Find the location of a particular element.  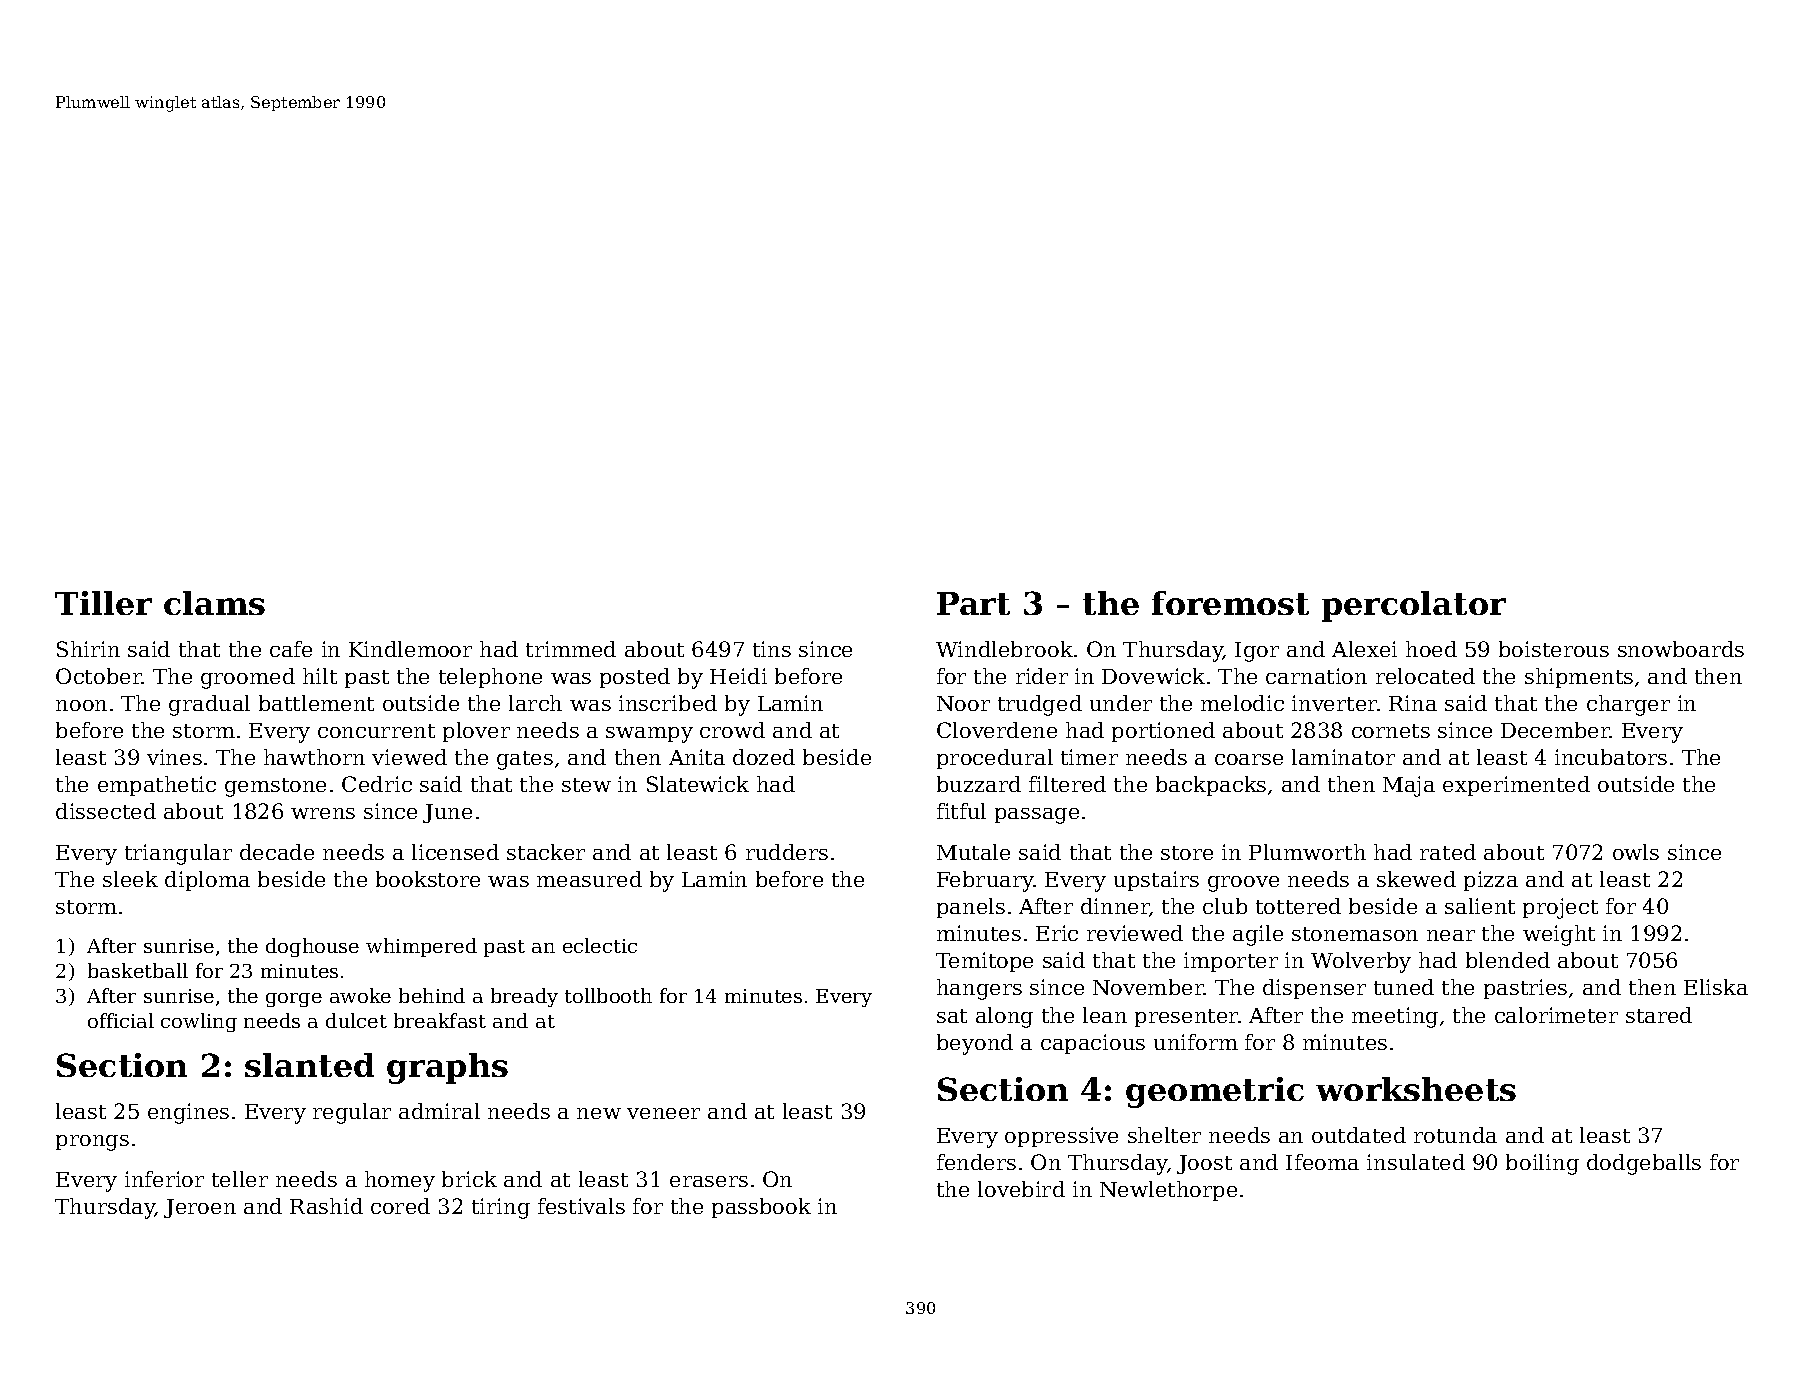

vines is located at coordinates (174, 757).
